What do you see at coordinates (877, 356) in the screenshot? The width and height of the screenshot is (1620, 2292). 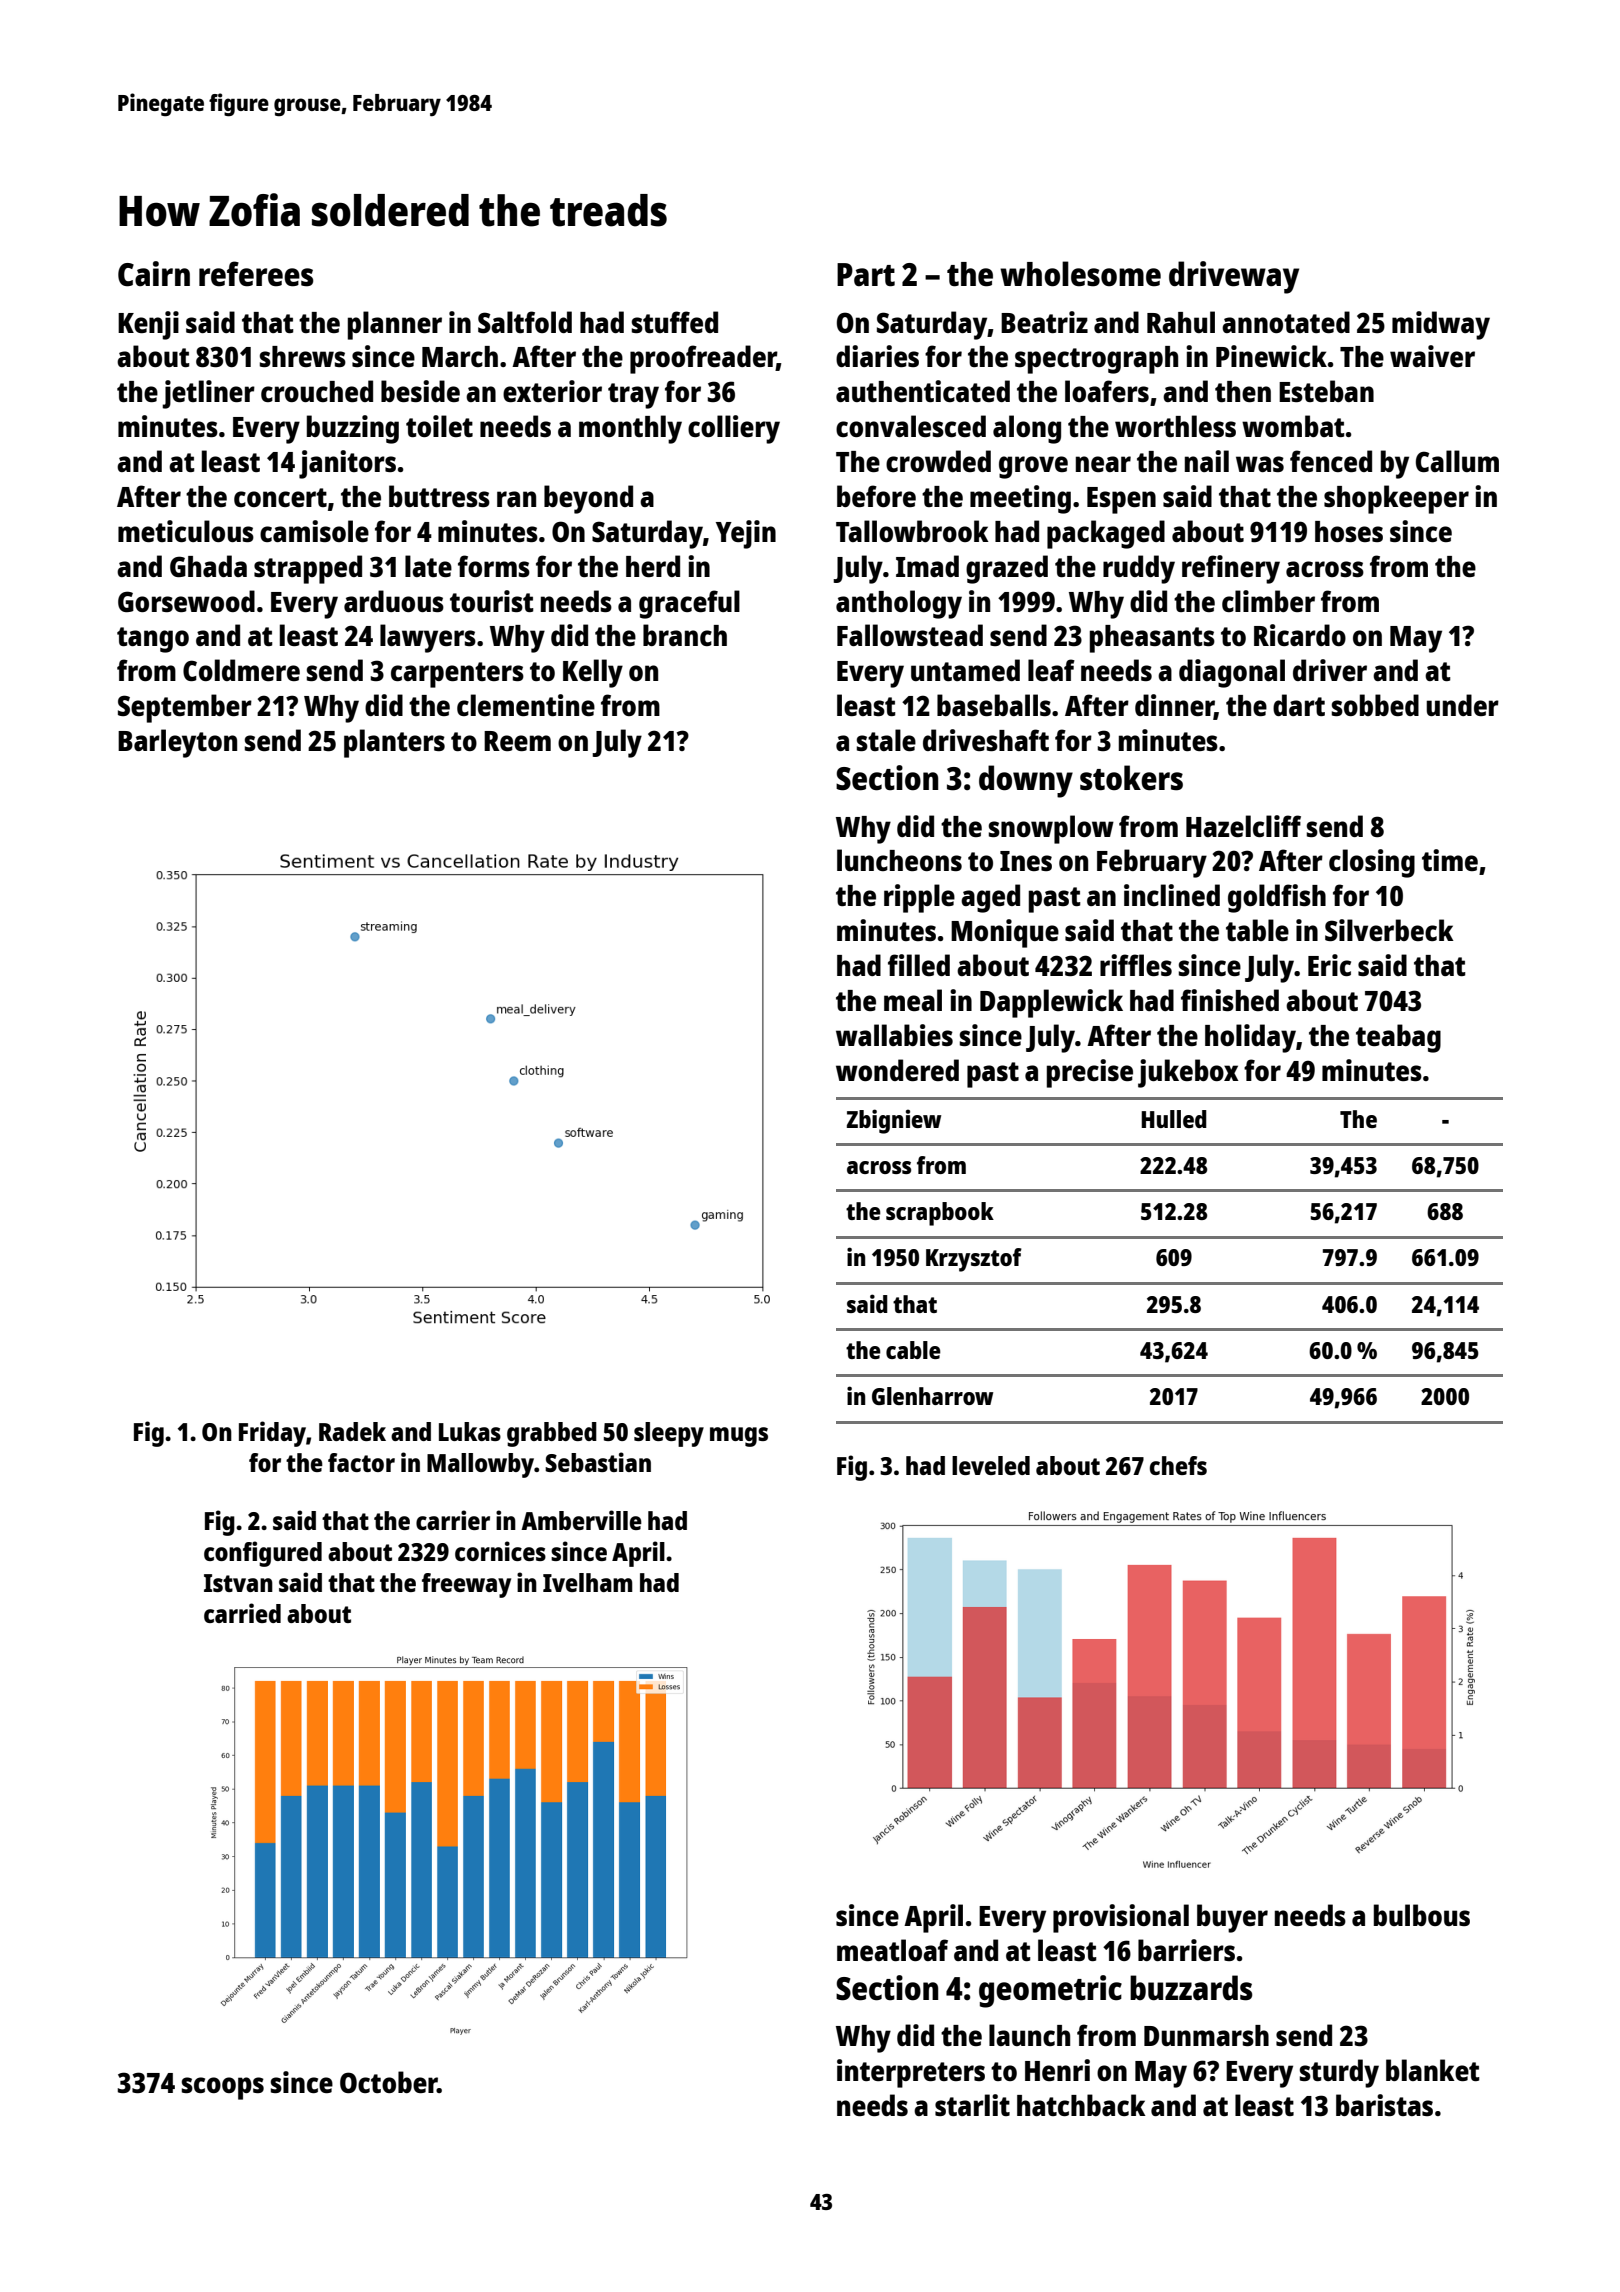 I see `diaries` at bounding box center [877, 356].
